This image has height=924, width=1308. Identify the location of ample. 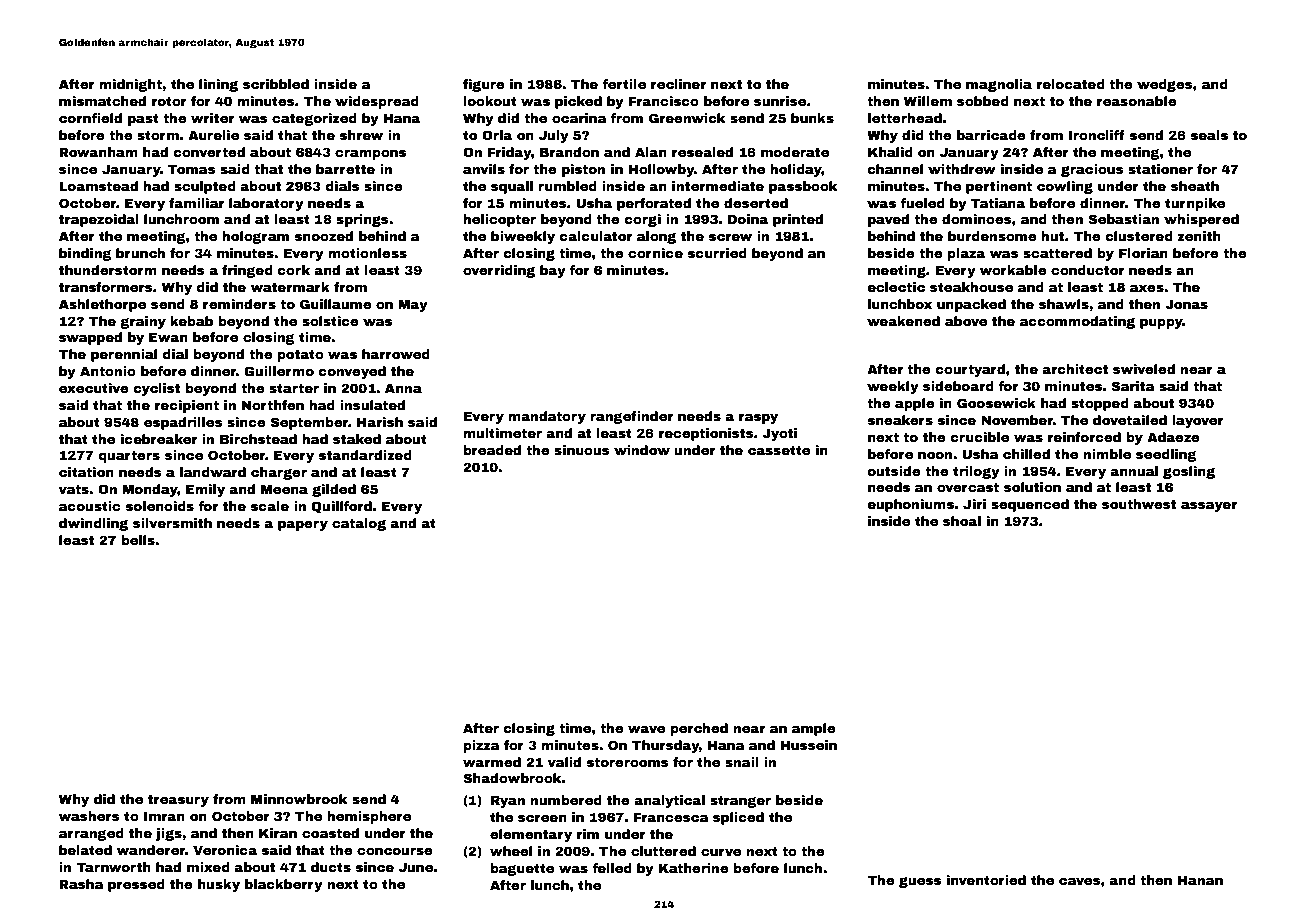
(814, 729).
